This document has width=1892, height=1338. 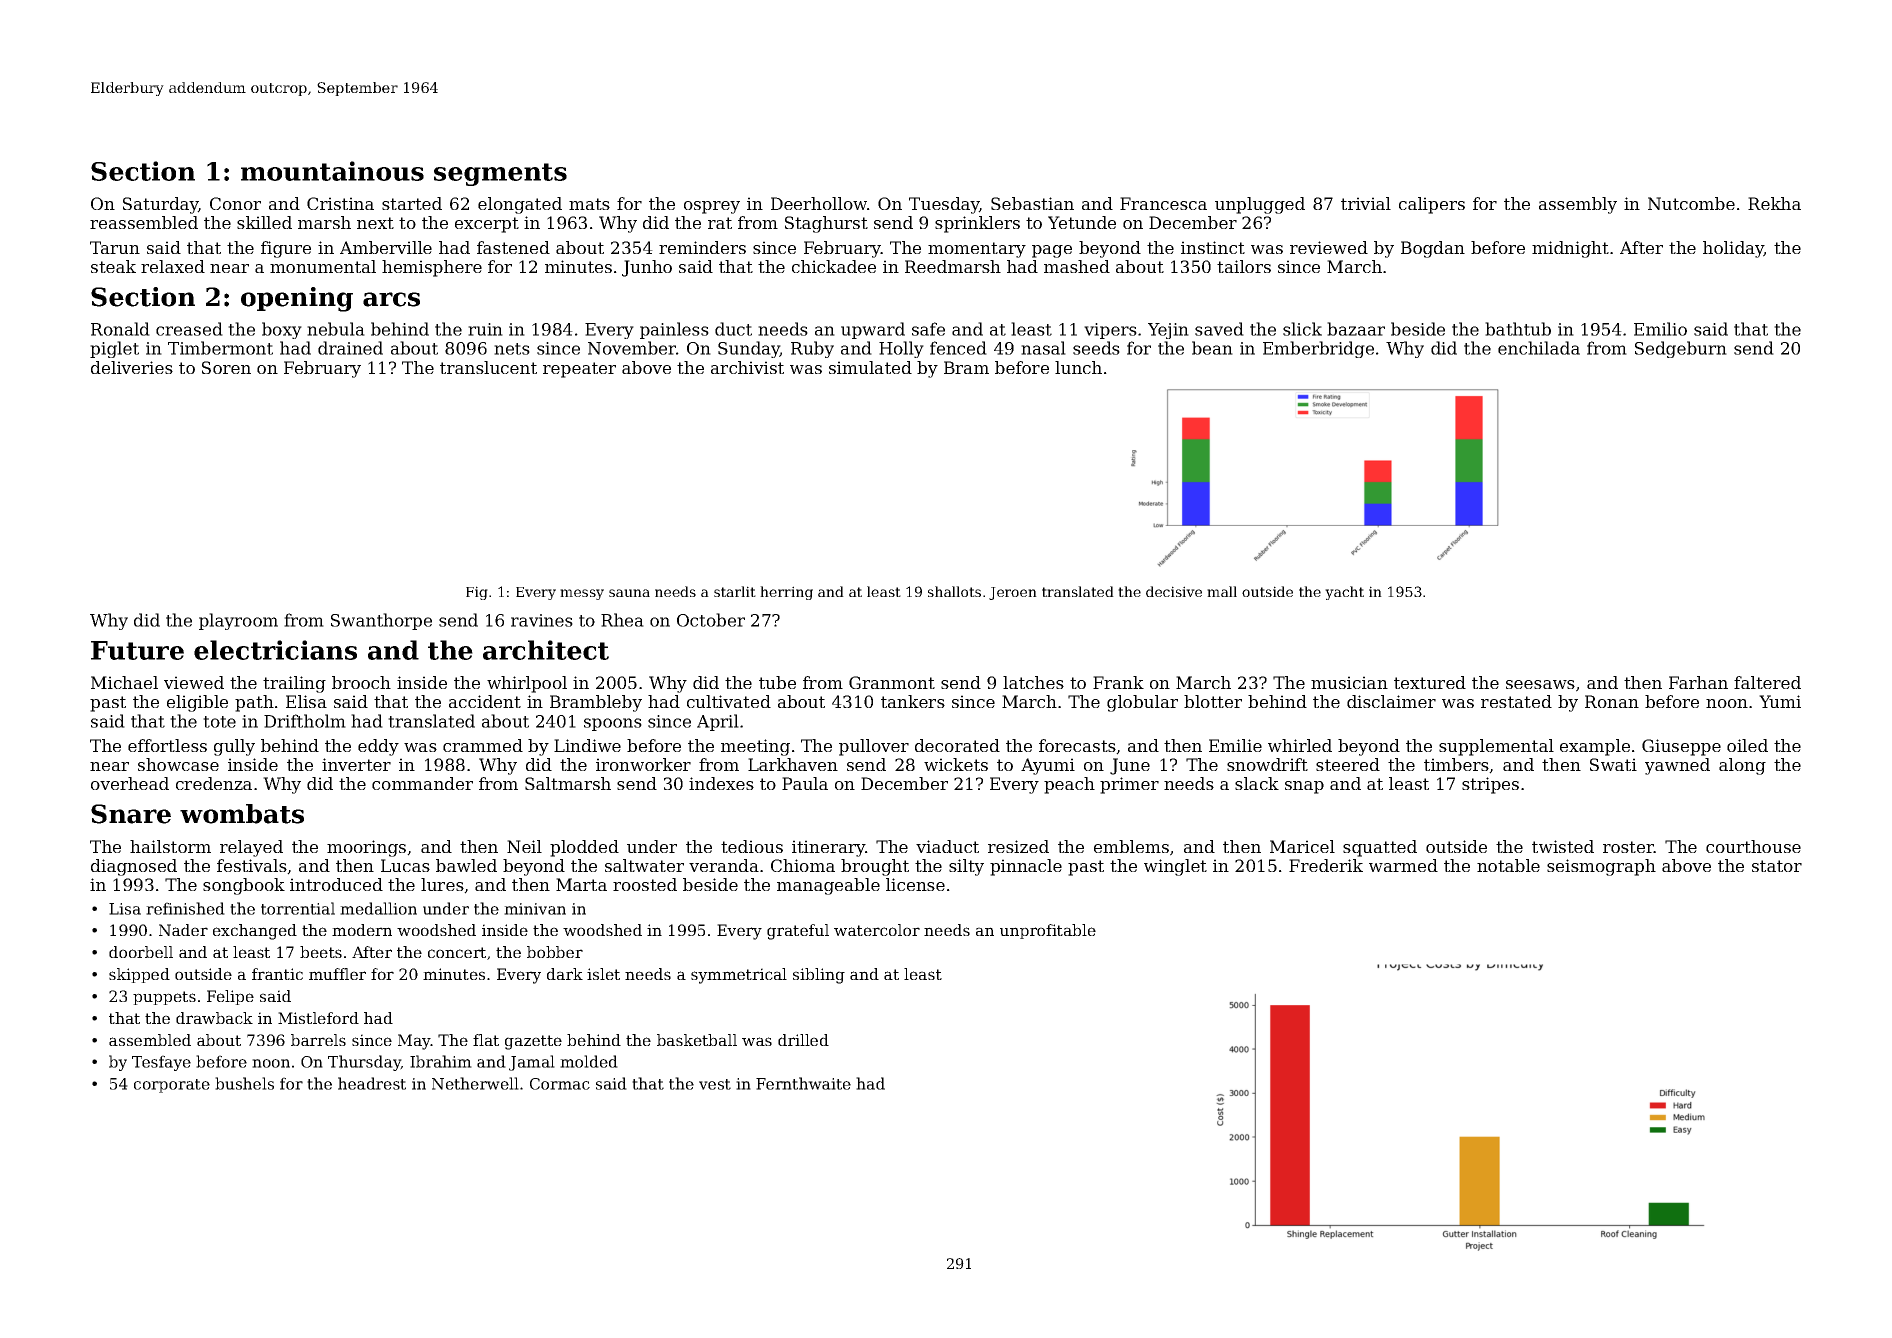 What do you see at coordinates (500, 174) in the document?
I see `segments` at bounding box center [500, 174].
